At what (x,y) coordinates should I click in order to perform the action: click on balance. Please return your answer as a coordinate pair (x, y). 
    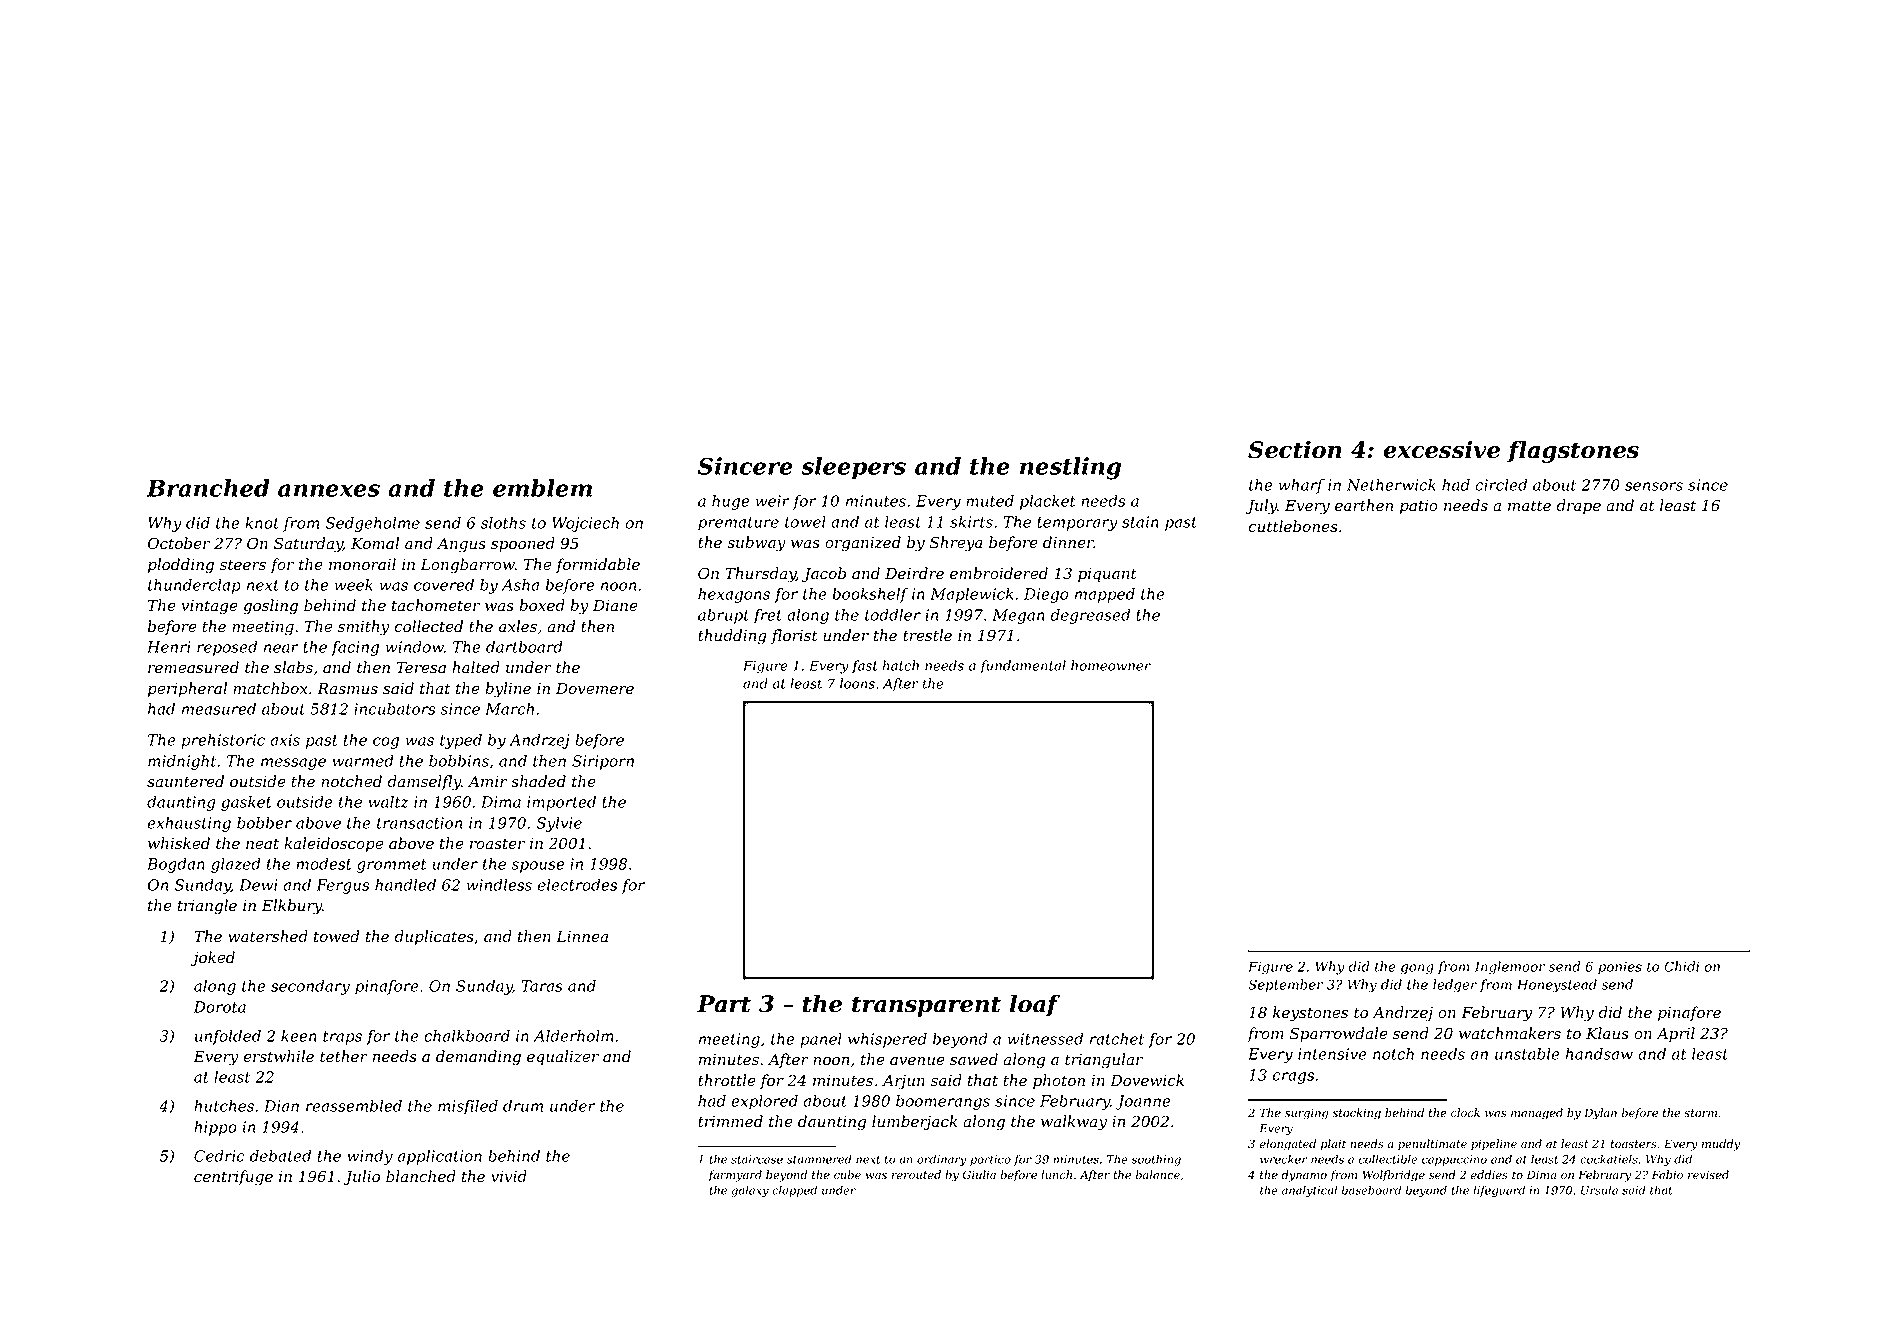
    Looking at the image, I should click on (1158, 1175).
